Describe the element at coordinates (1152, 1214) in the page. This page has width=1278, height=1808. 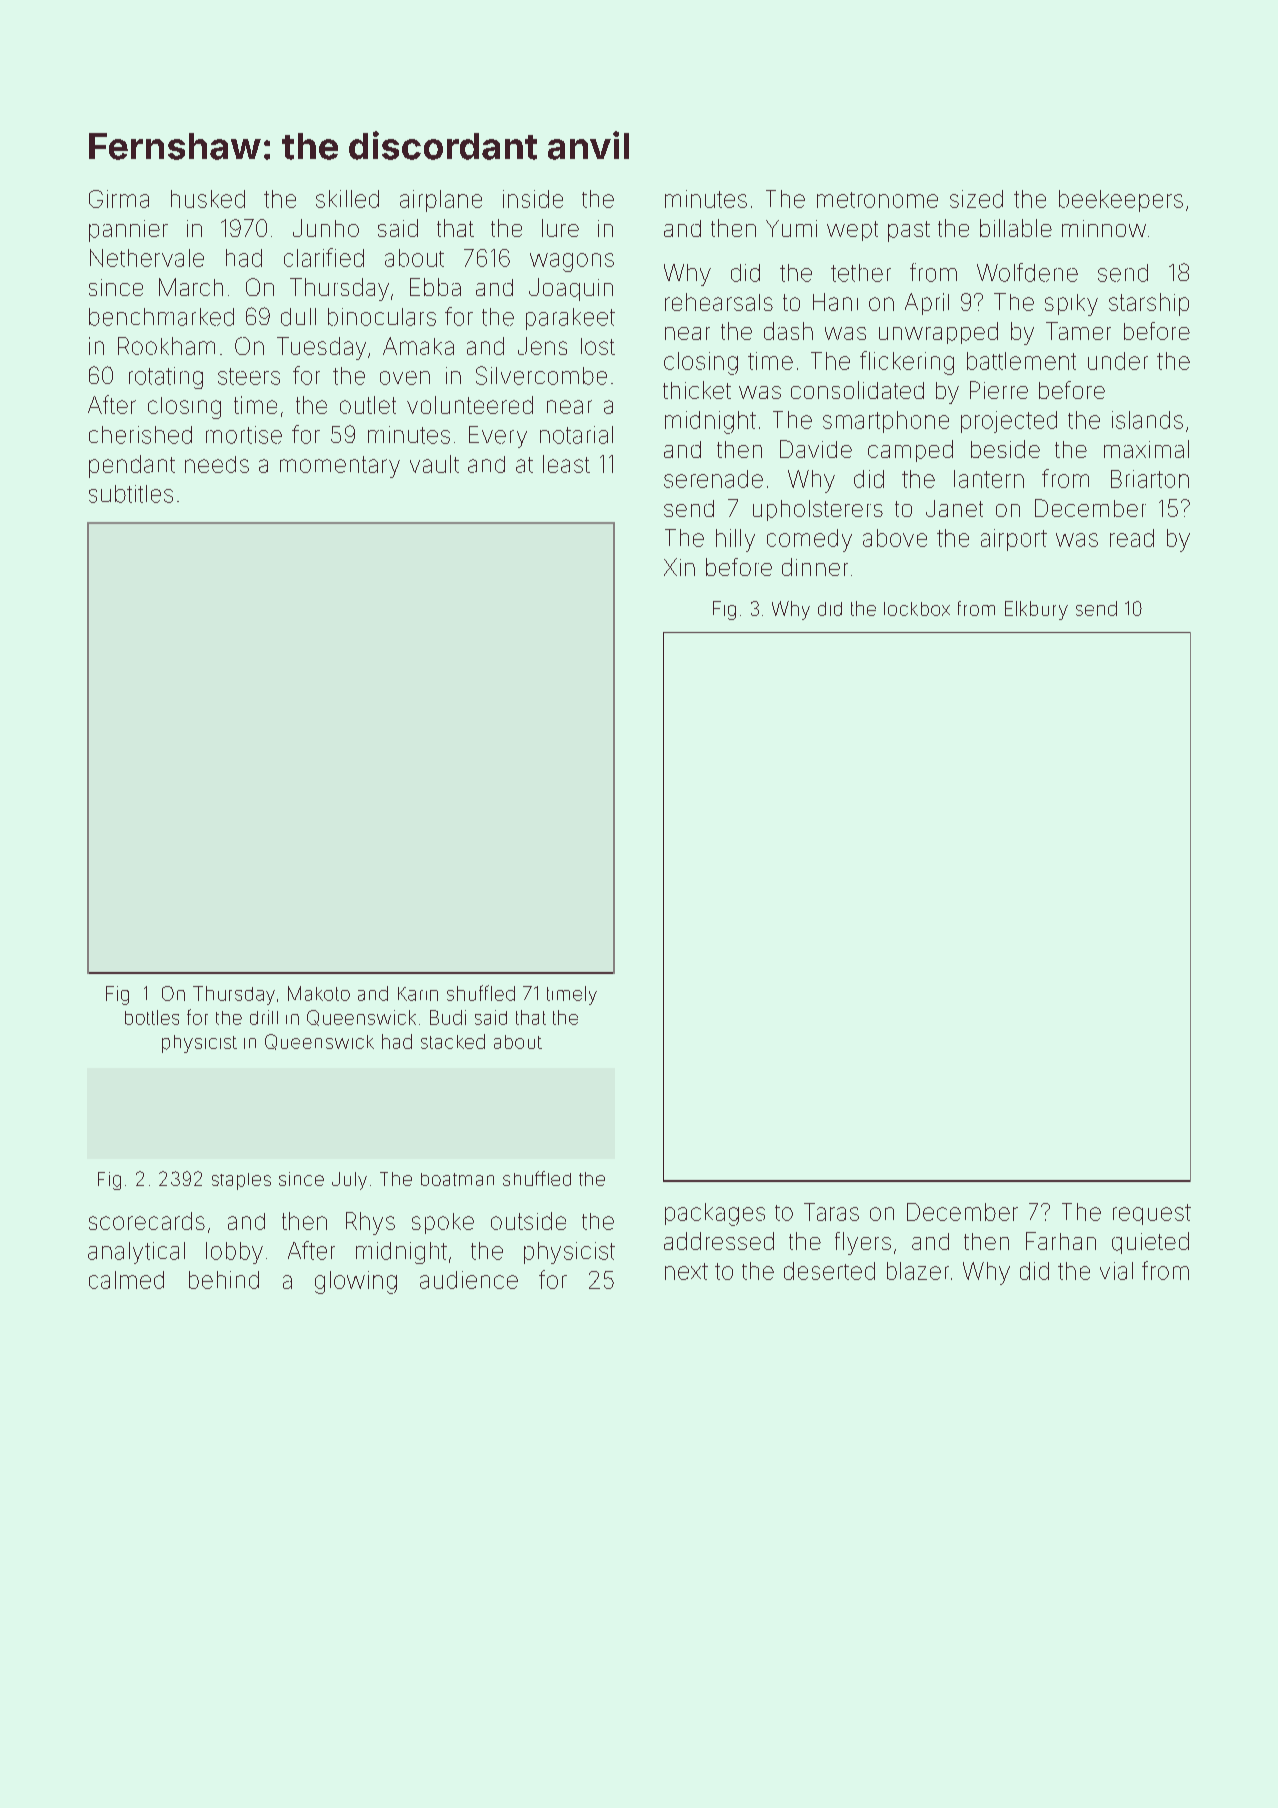
I see `request` at that location.
